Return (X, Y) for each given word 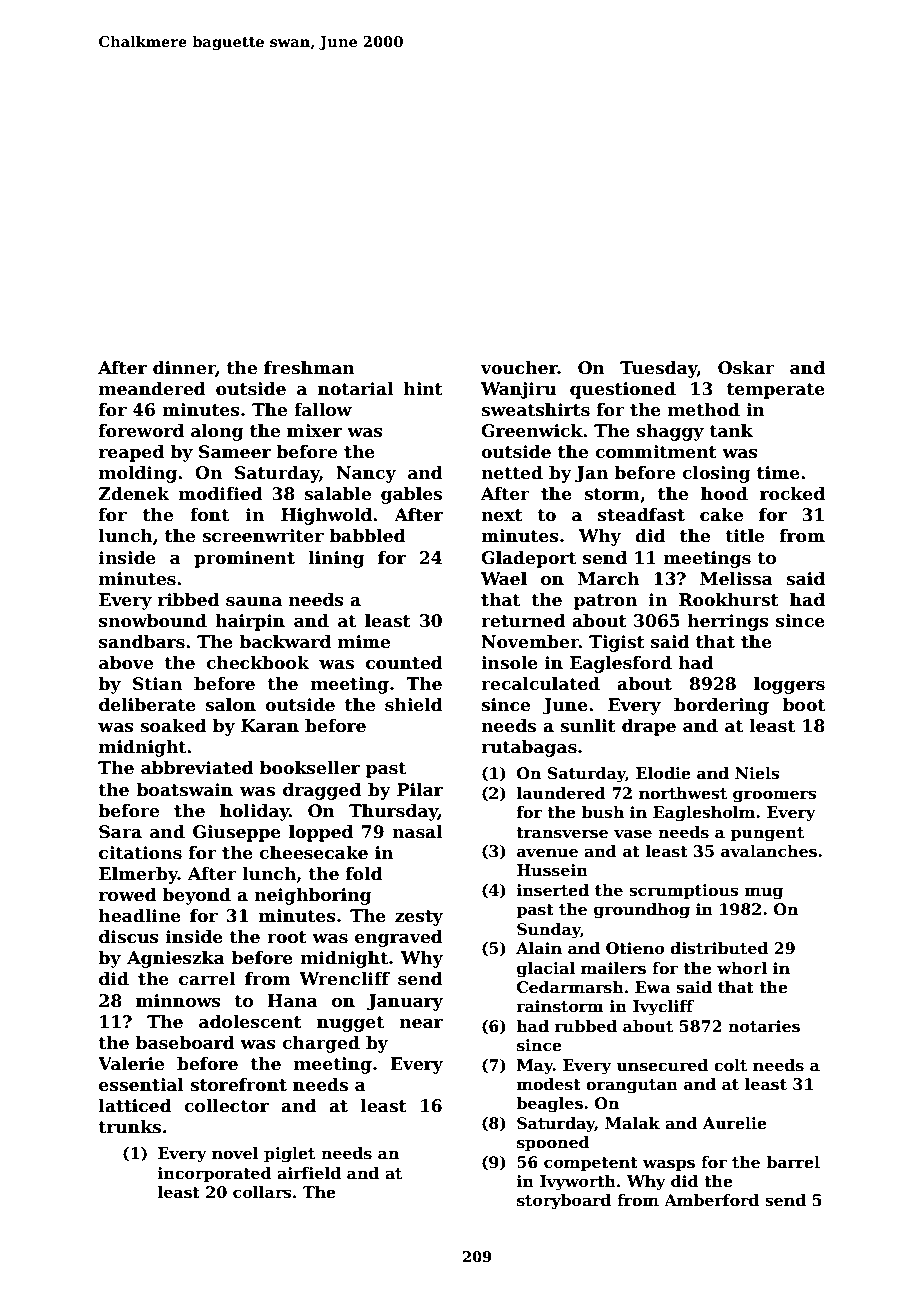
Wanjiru (518, 390)
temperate (776, 391)
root (287, 937)
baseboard (185, 1043)
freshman (309, 368)
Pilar (420, 790)
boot (804, 705)
